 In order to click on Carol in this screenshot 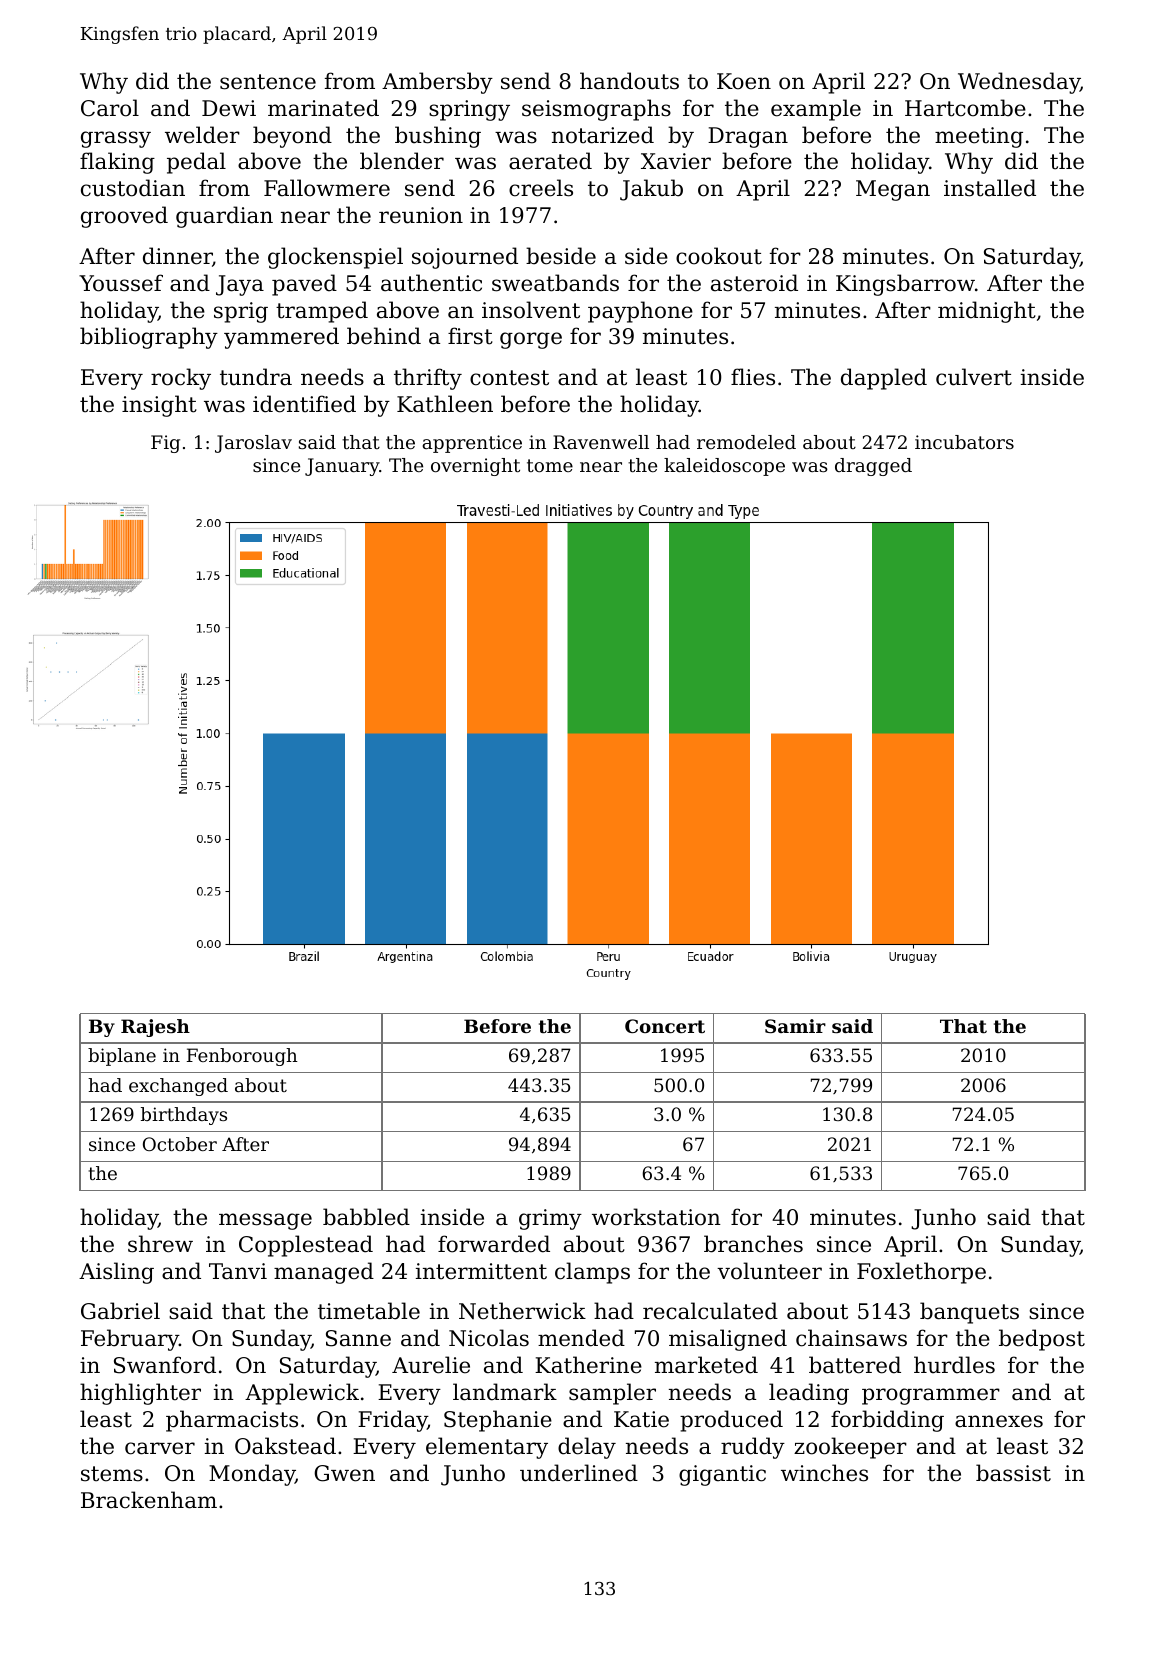, I will do `click(110, 108)`.
